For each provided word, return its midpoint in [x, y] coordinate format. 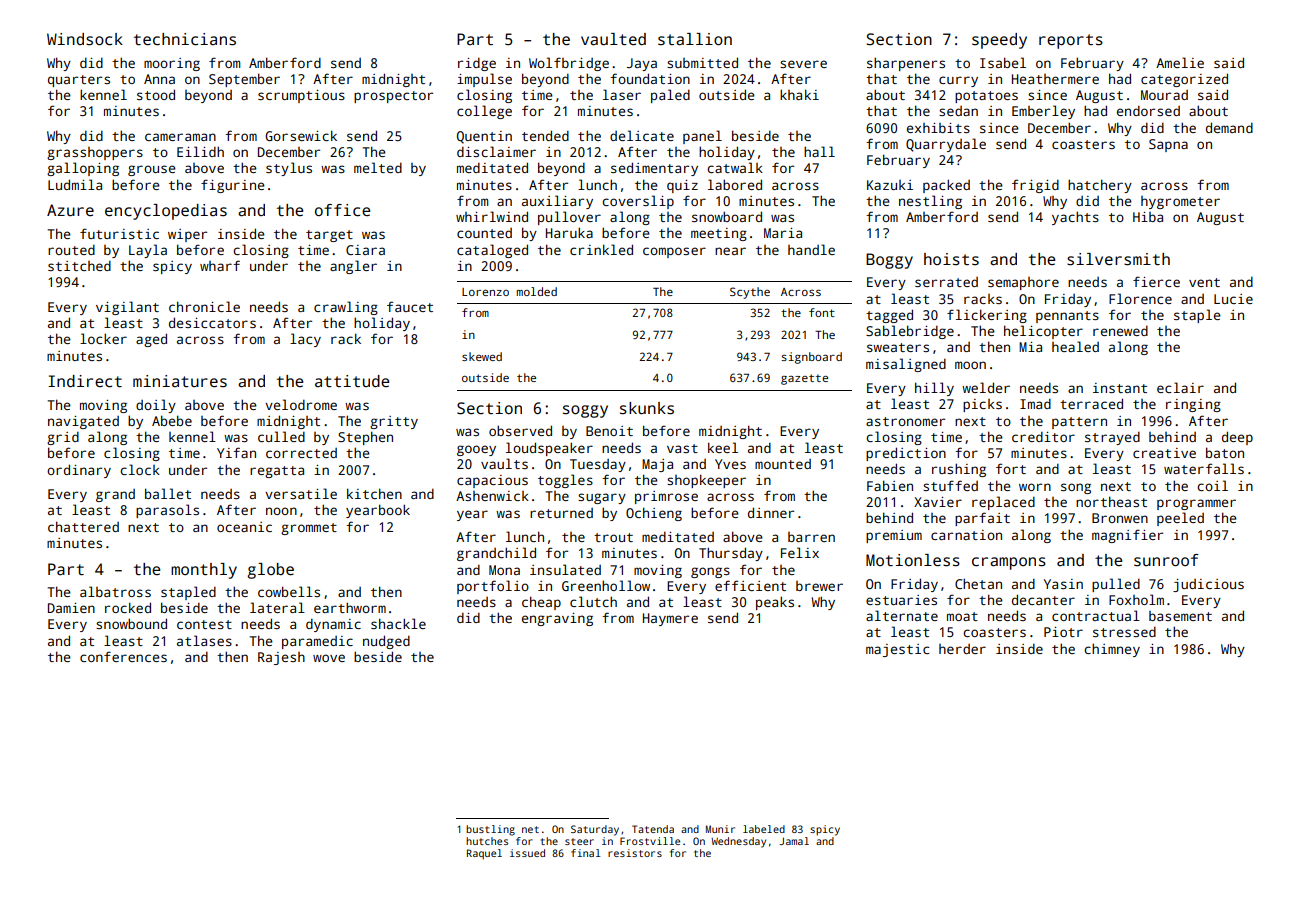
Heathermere [1055, 79]
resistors [635, 853]
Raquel [484, 854]
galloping [83, 169]
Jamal [794, 841]
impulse [484, 80]
